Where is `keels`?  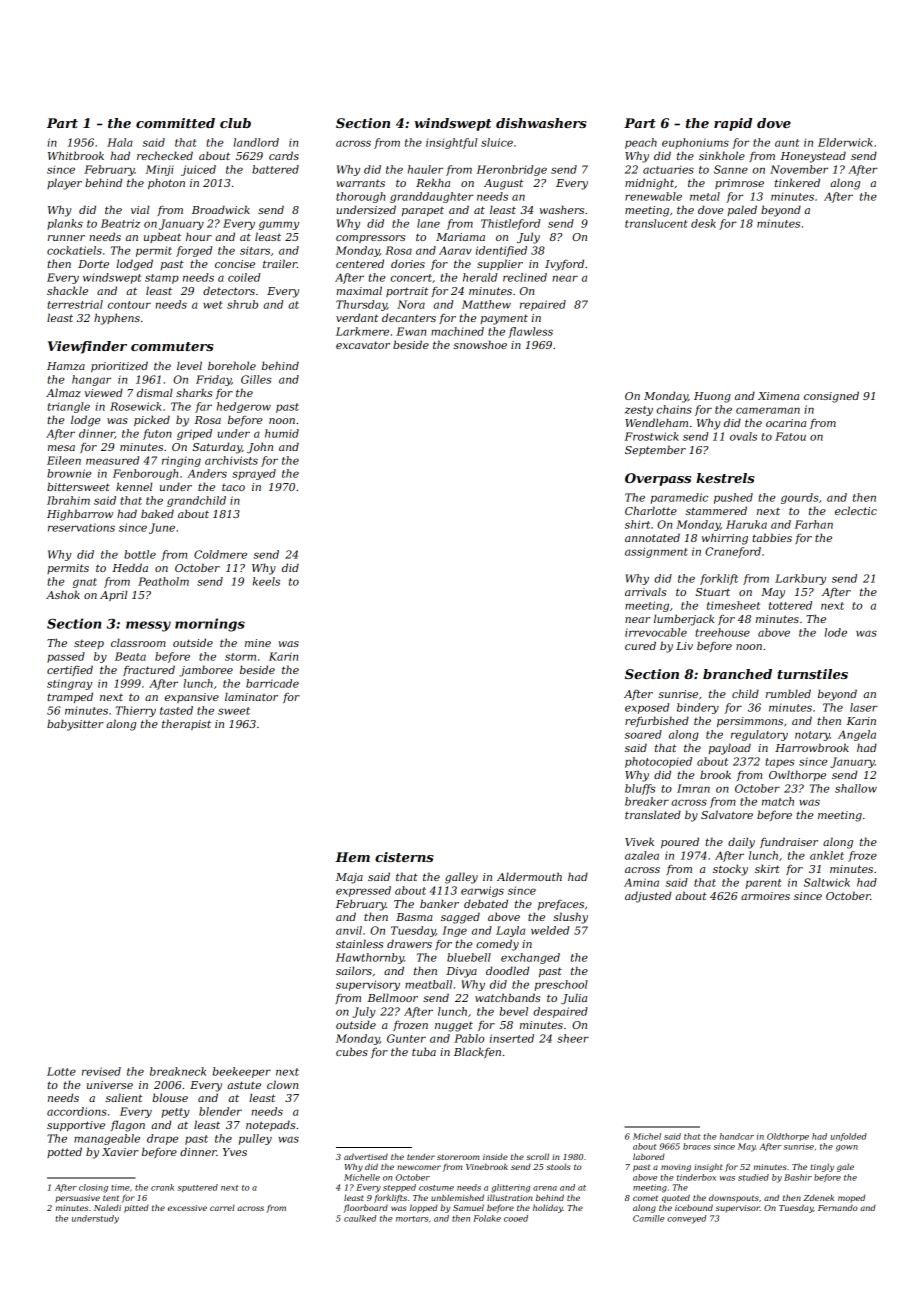 keels is located at coordinates (266, 581).
